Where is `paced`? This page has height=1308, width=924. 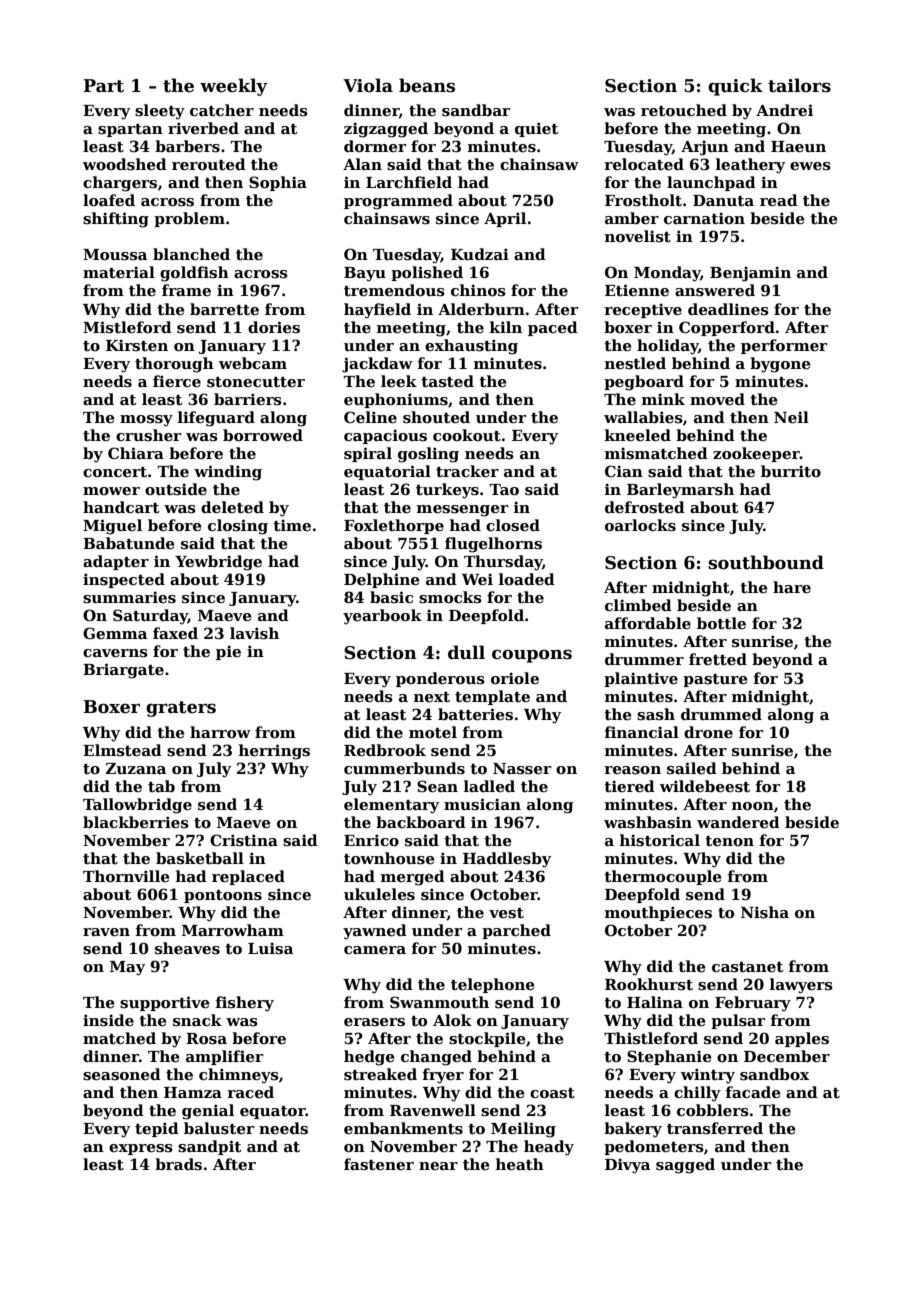
paced is located at coordinates (553, 328).
